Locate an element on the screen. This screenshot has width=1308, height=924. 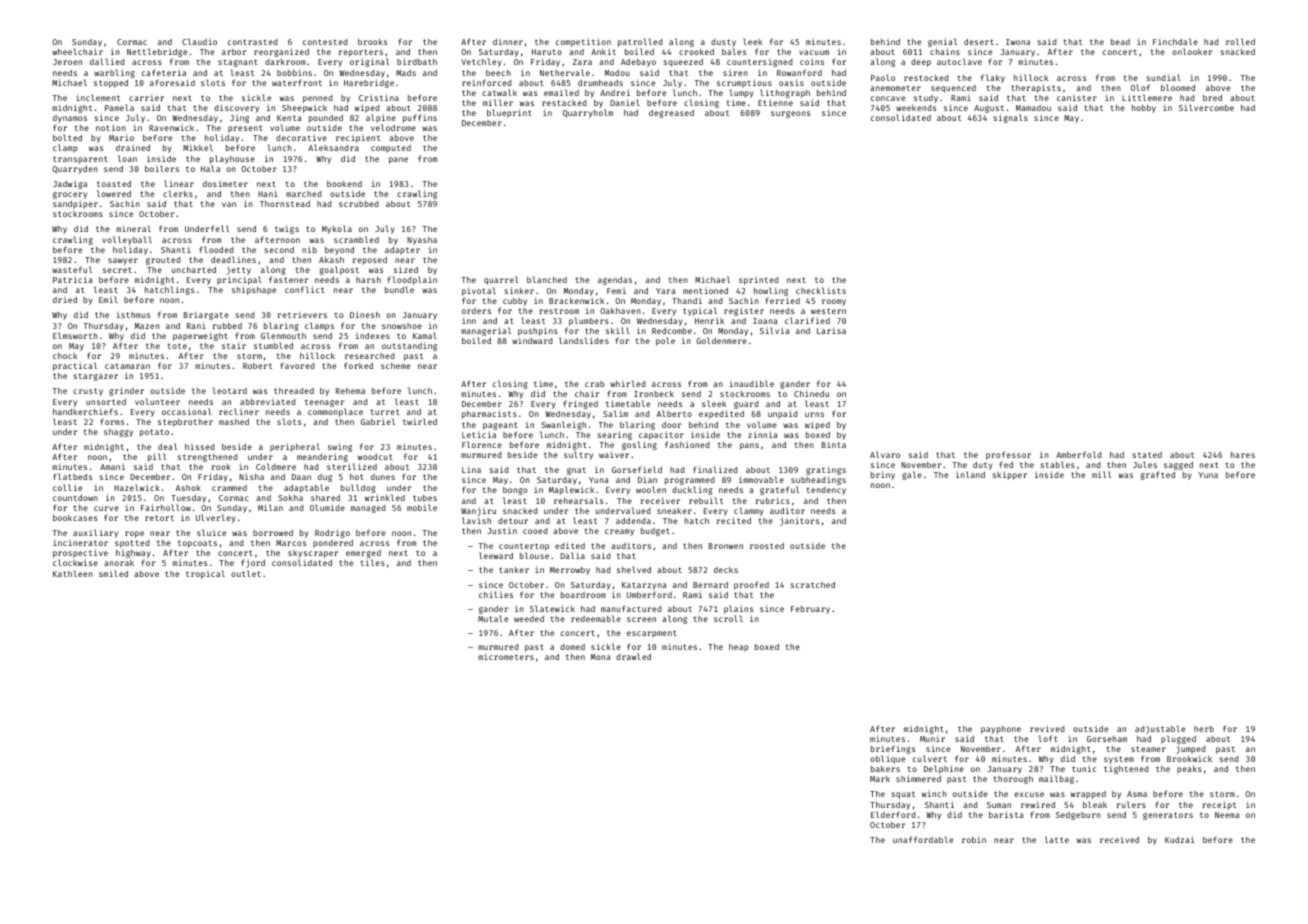
degreased is located at coordinates (671, 114).
